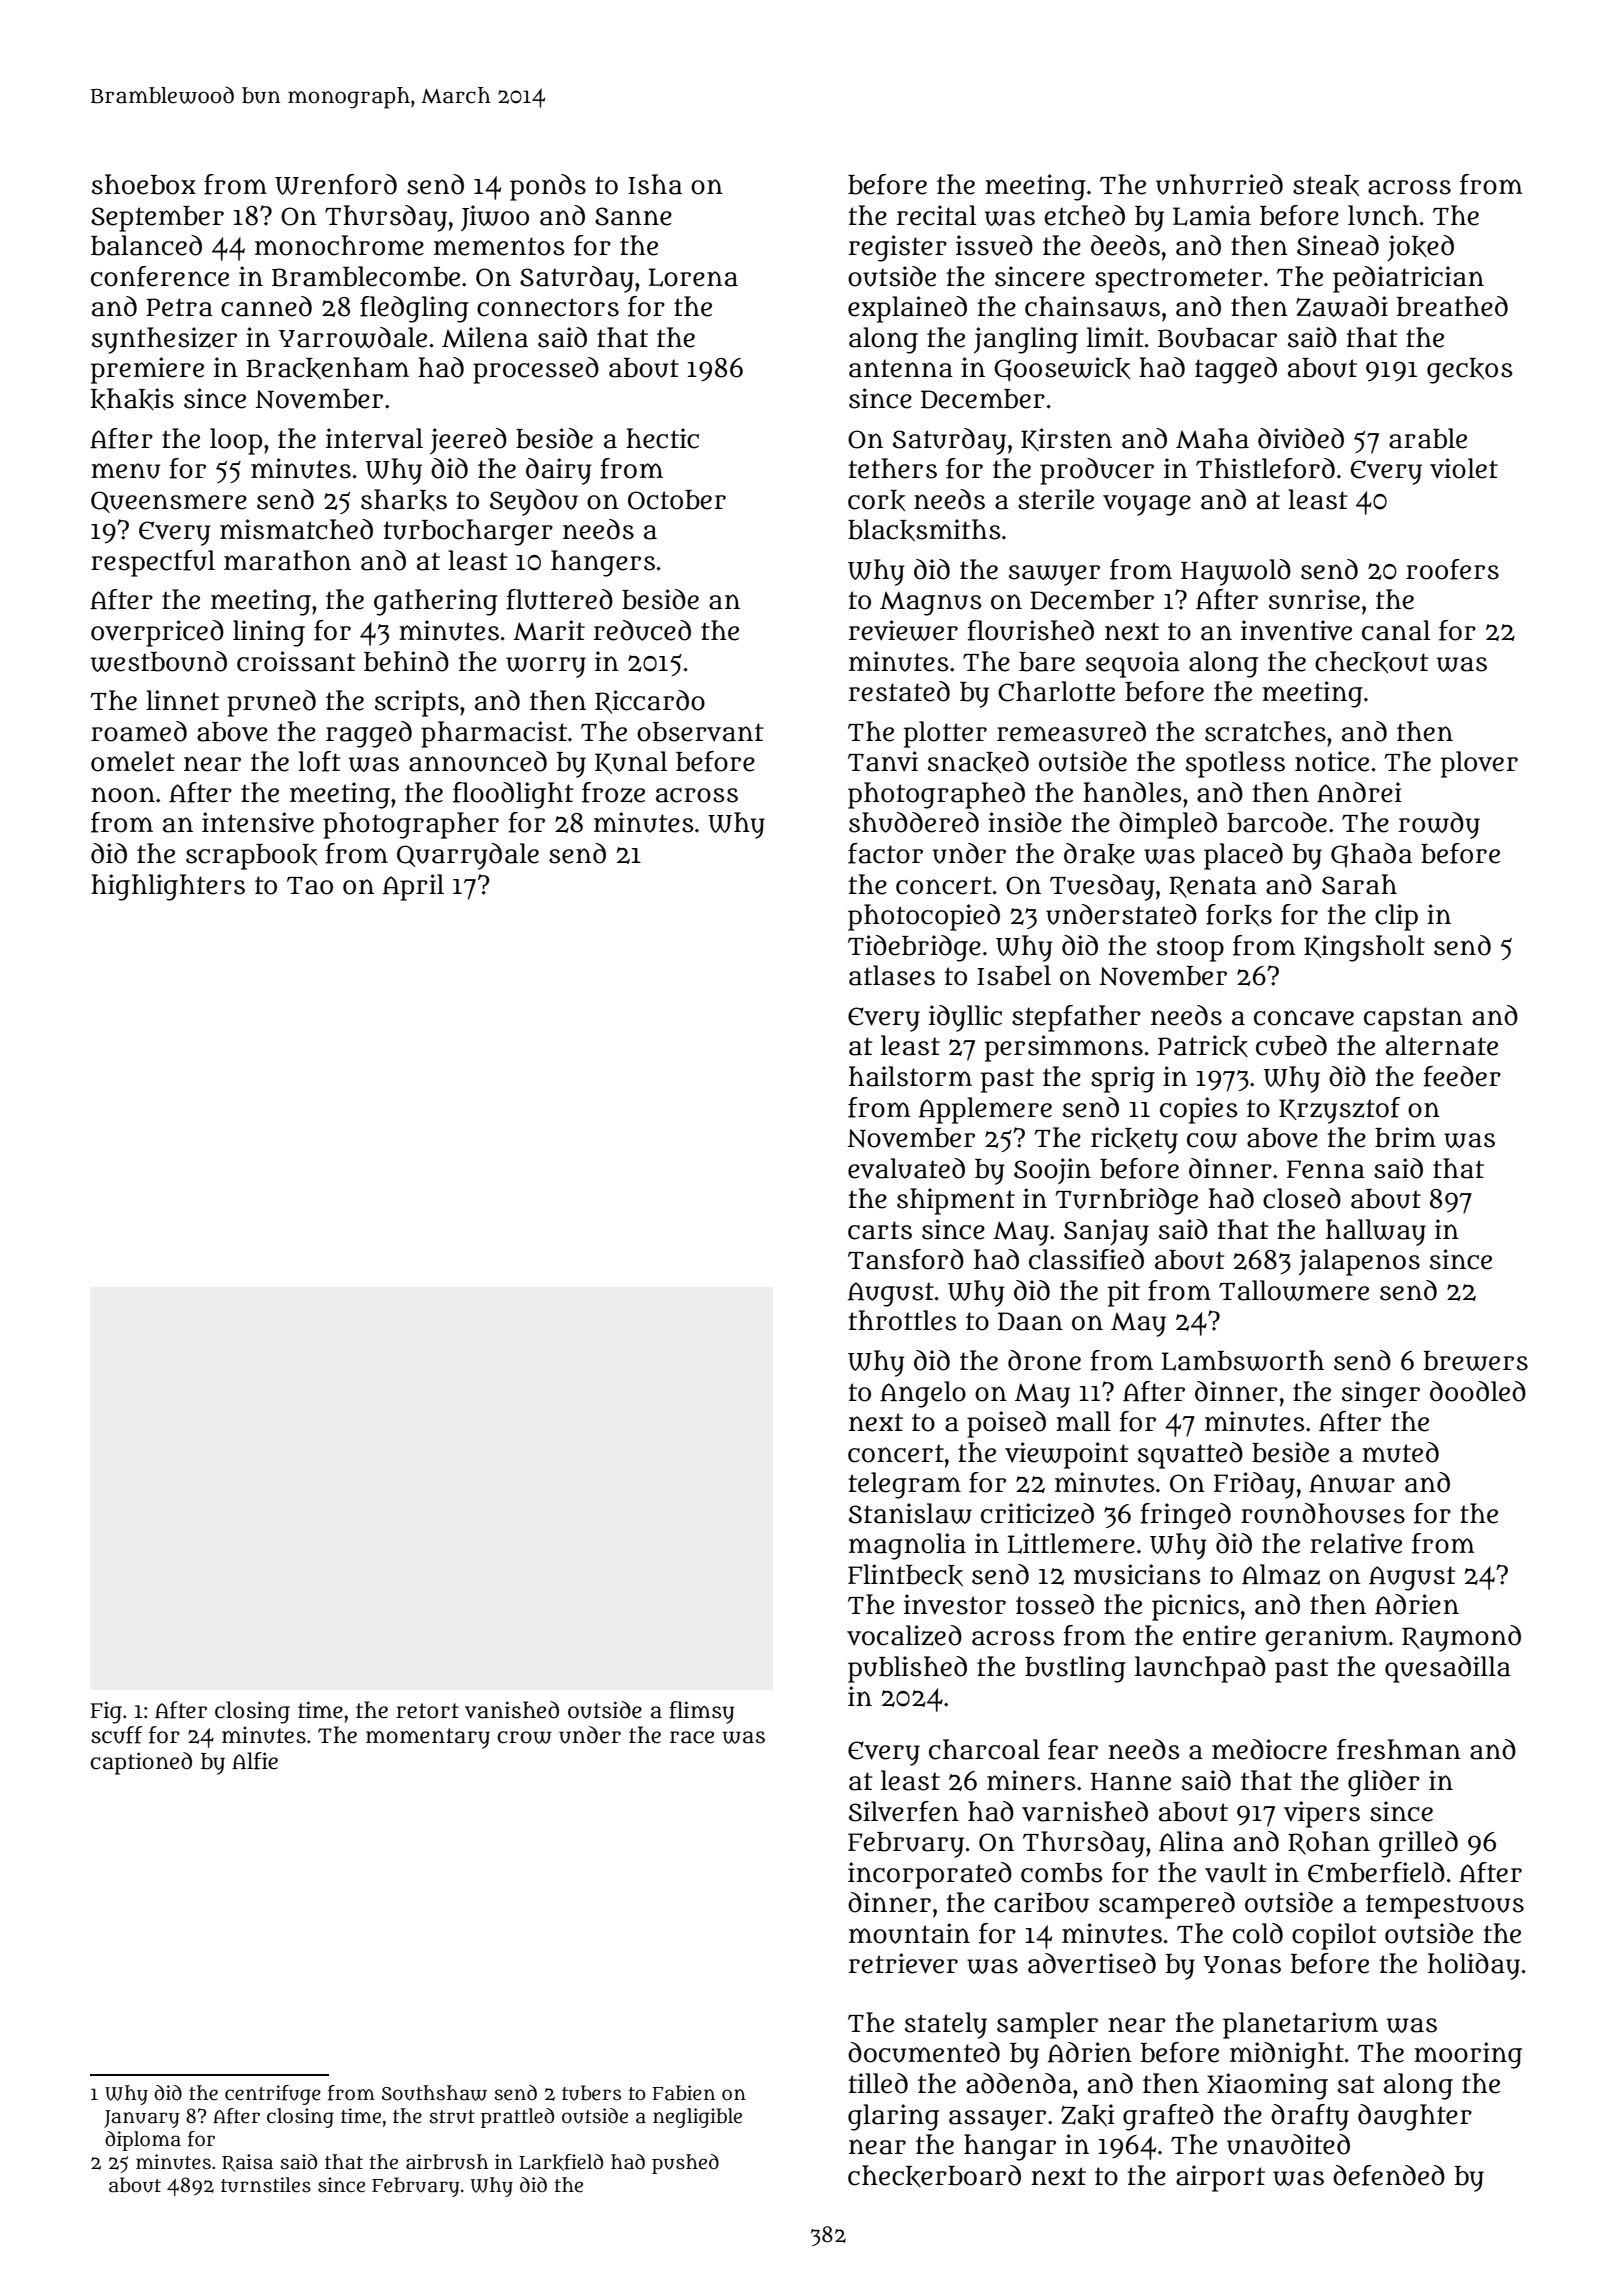  Describe the element at coordinates (910, 1076) in the image. I see `hailstorm` at that location.
